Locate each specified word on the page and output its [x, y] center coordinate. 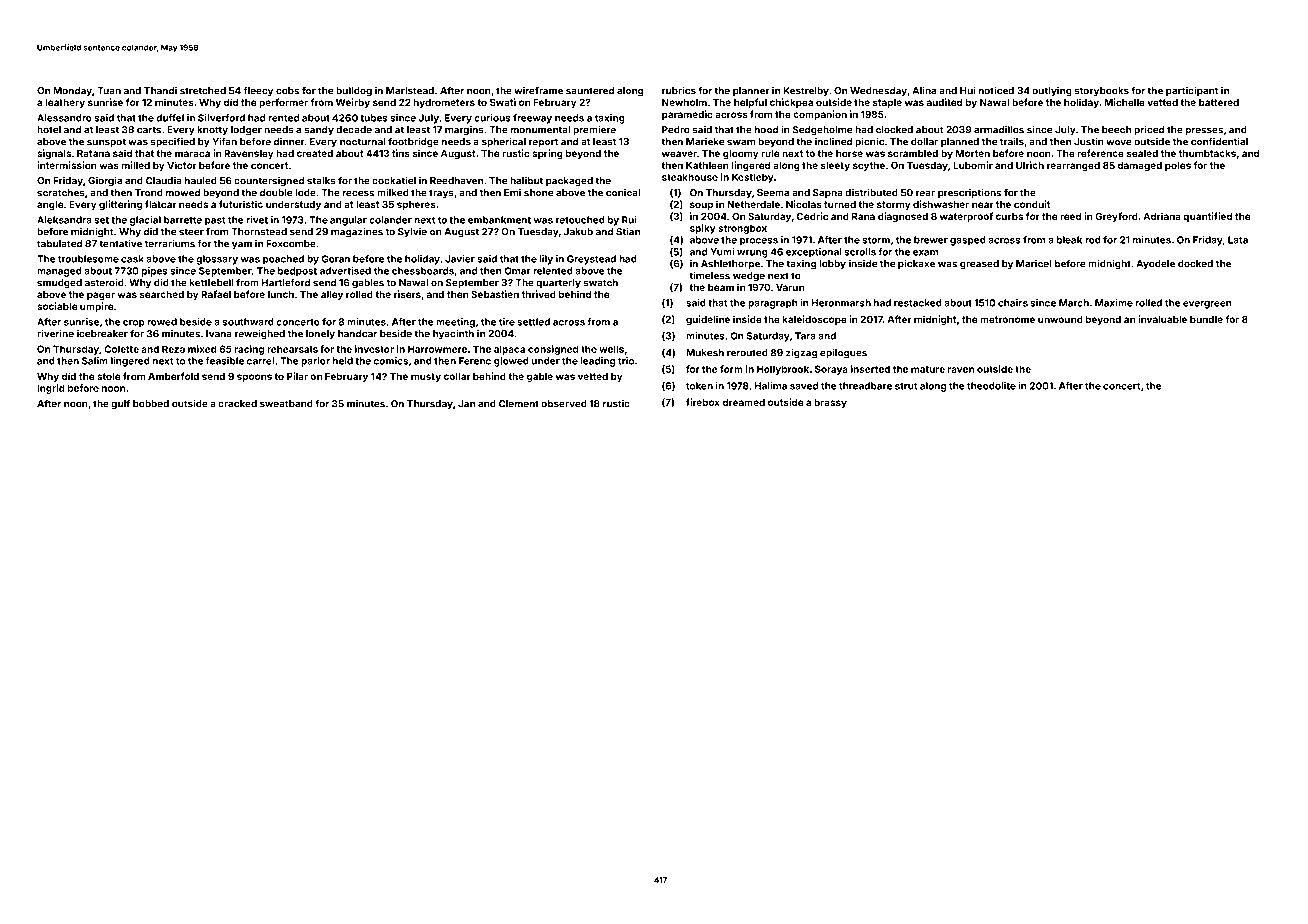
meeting [455, 323]
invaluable [1162, 319]
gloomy [741, 154]
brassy [830, 403]
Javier [460, 259]
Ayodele [1155, 265]
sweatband [286, 404]
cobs [287, 91]
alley [332, 295]
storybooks [1102, 92]
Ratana [93, 153]
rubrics [679, 90]
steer [191, 232]
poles [1178, 166]
